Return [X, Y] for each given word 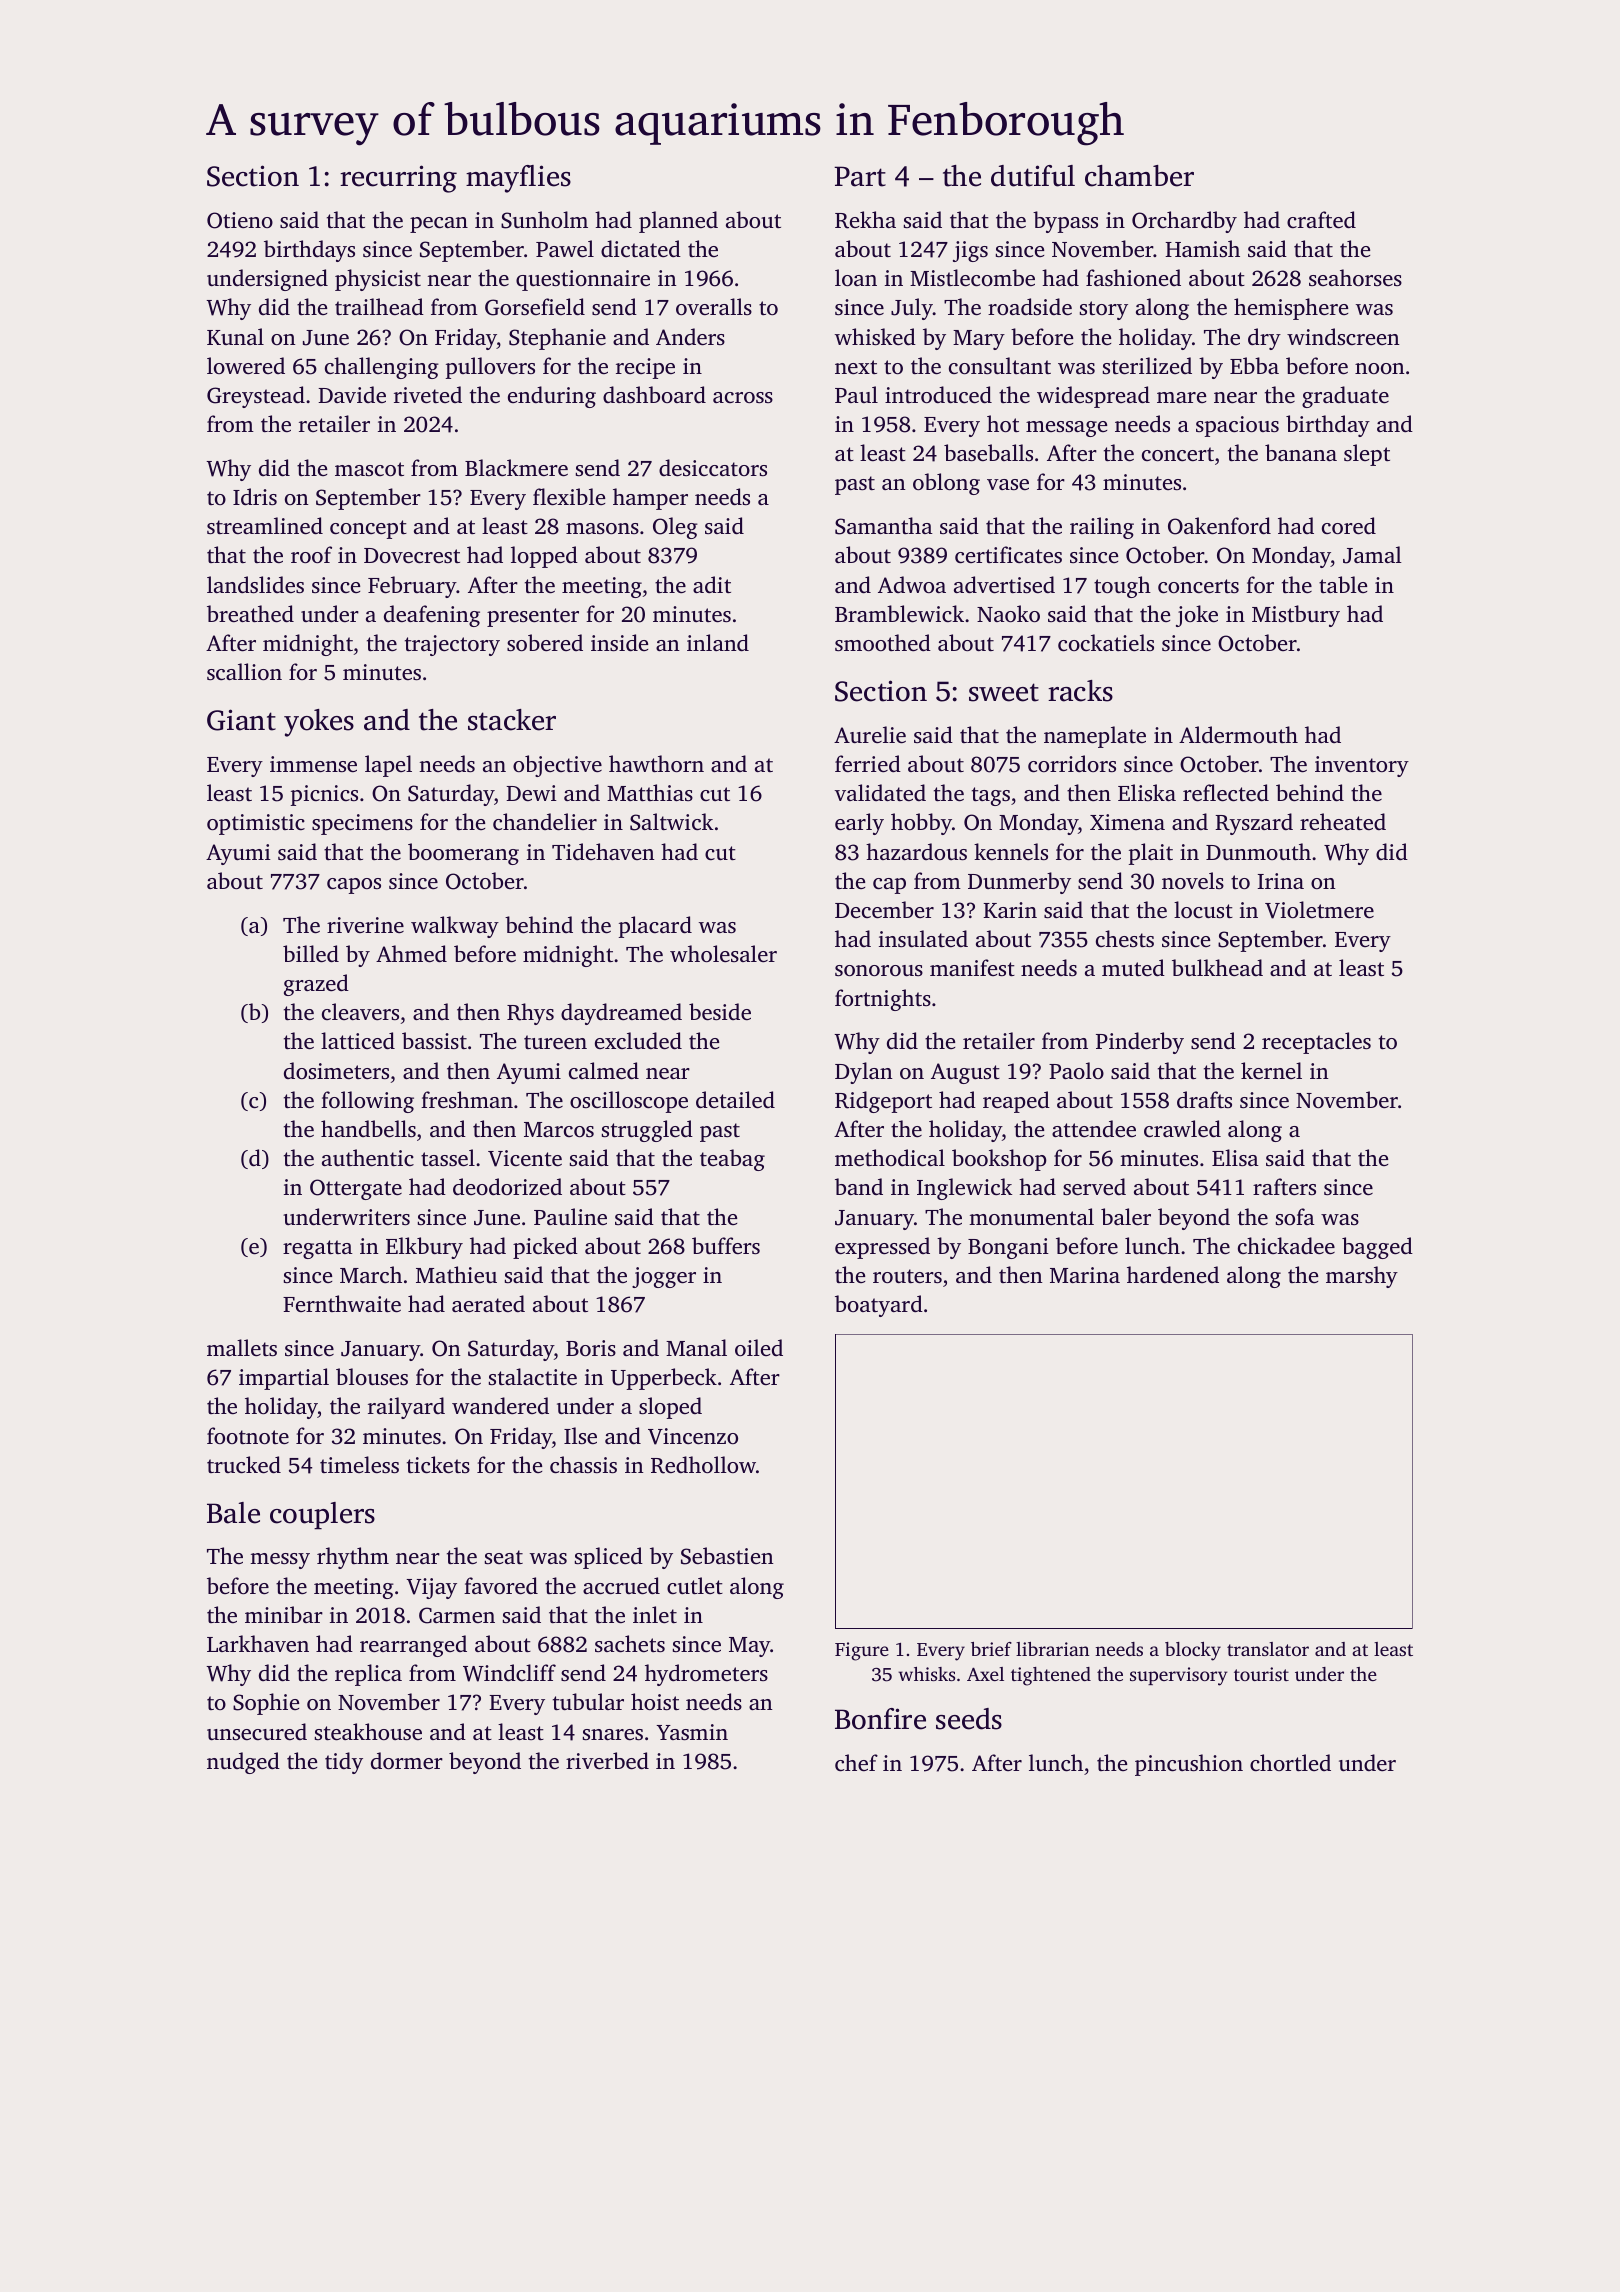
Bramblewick [899, 613]
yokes [319, 723]
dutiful [1033, 176]
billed [311, 953]
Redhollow [703, 1465]
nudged [243, 1763]
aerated [488, 1303]
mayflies [518, 179]
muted [1133, 967]
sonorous [879, 970]
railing [1102, 528]
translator [1268, 1649]
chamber [1139, 176]
